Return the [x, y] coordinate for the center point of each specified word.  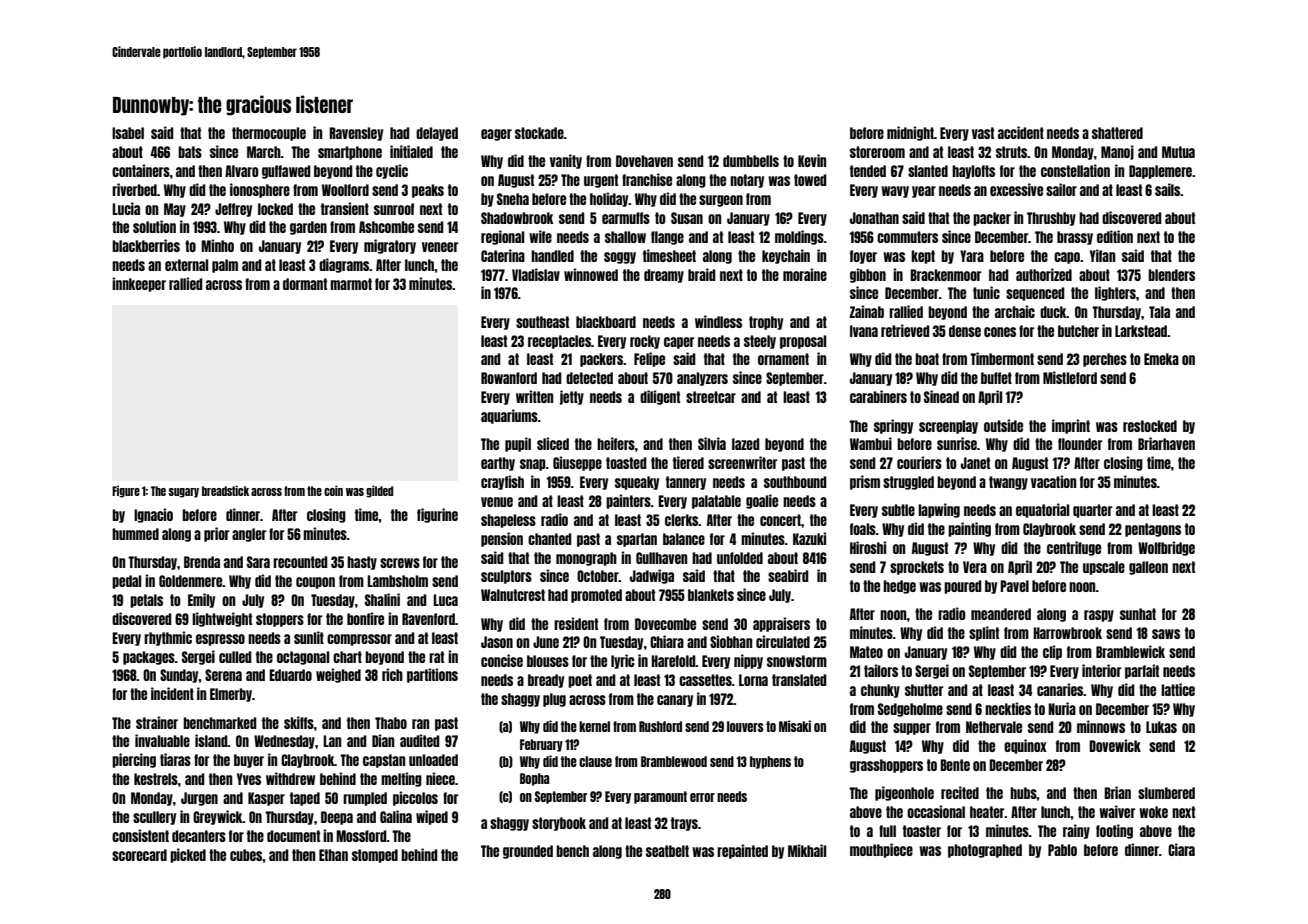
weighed [338, 675]
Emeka [1161, 359]
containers [141, 170]
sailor [1061, 189]
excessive [1016, 189]
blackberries [146, 245]
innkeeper [139, 284]
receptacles [559, 342]
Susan [687, 218]
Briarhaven [1166, 443]
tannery [686, 483]
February [541, 745]
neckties [1008, 708]
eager [496, 135]
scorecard [139, 855]
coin [333, 490]
